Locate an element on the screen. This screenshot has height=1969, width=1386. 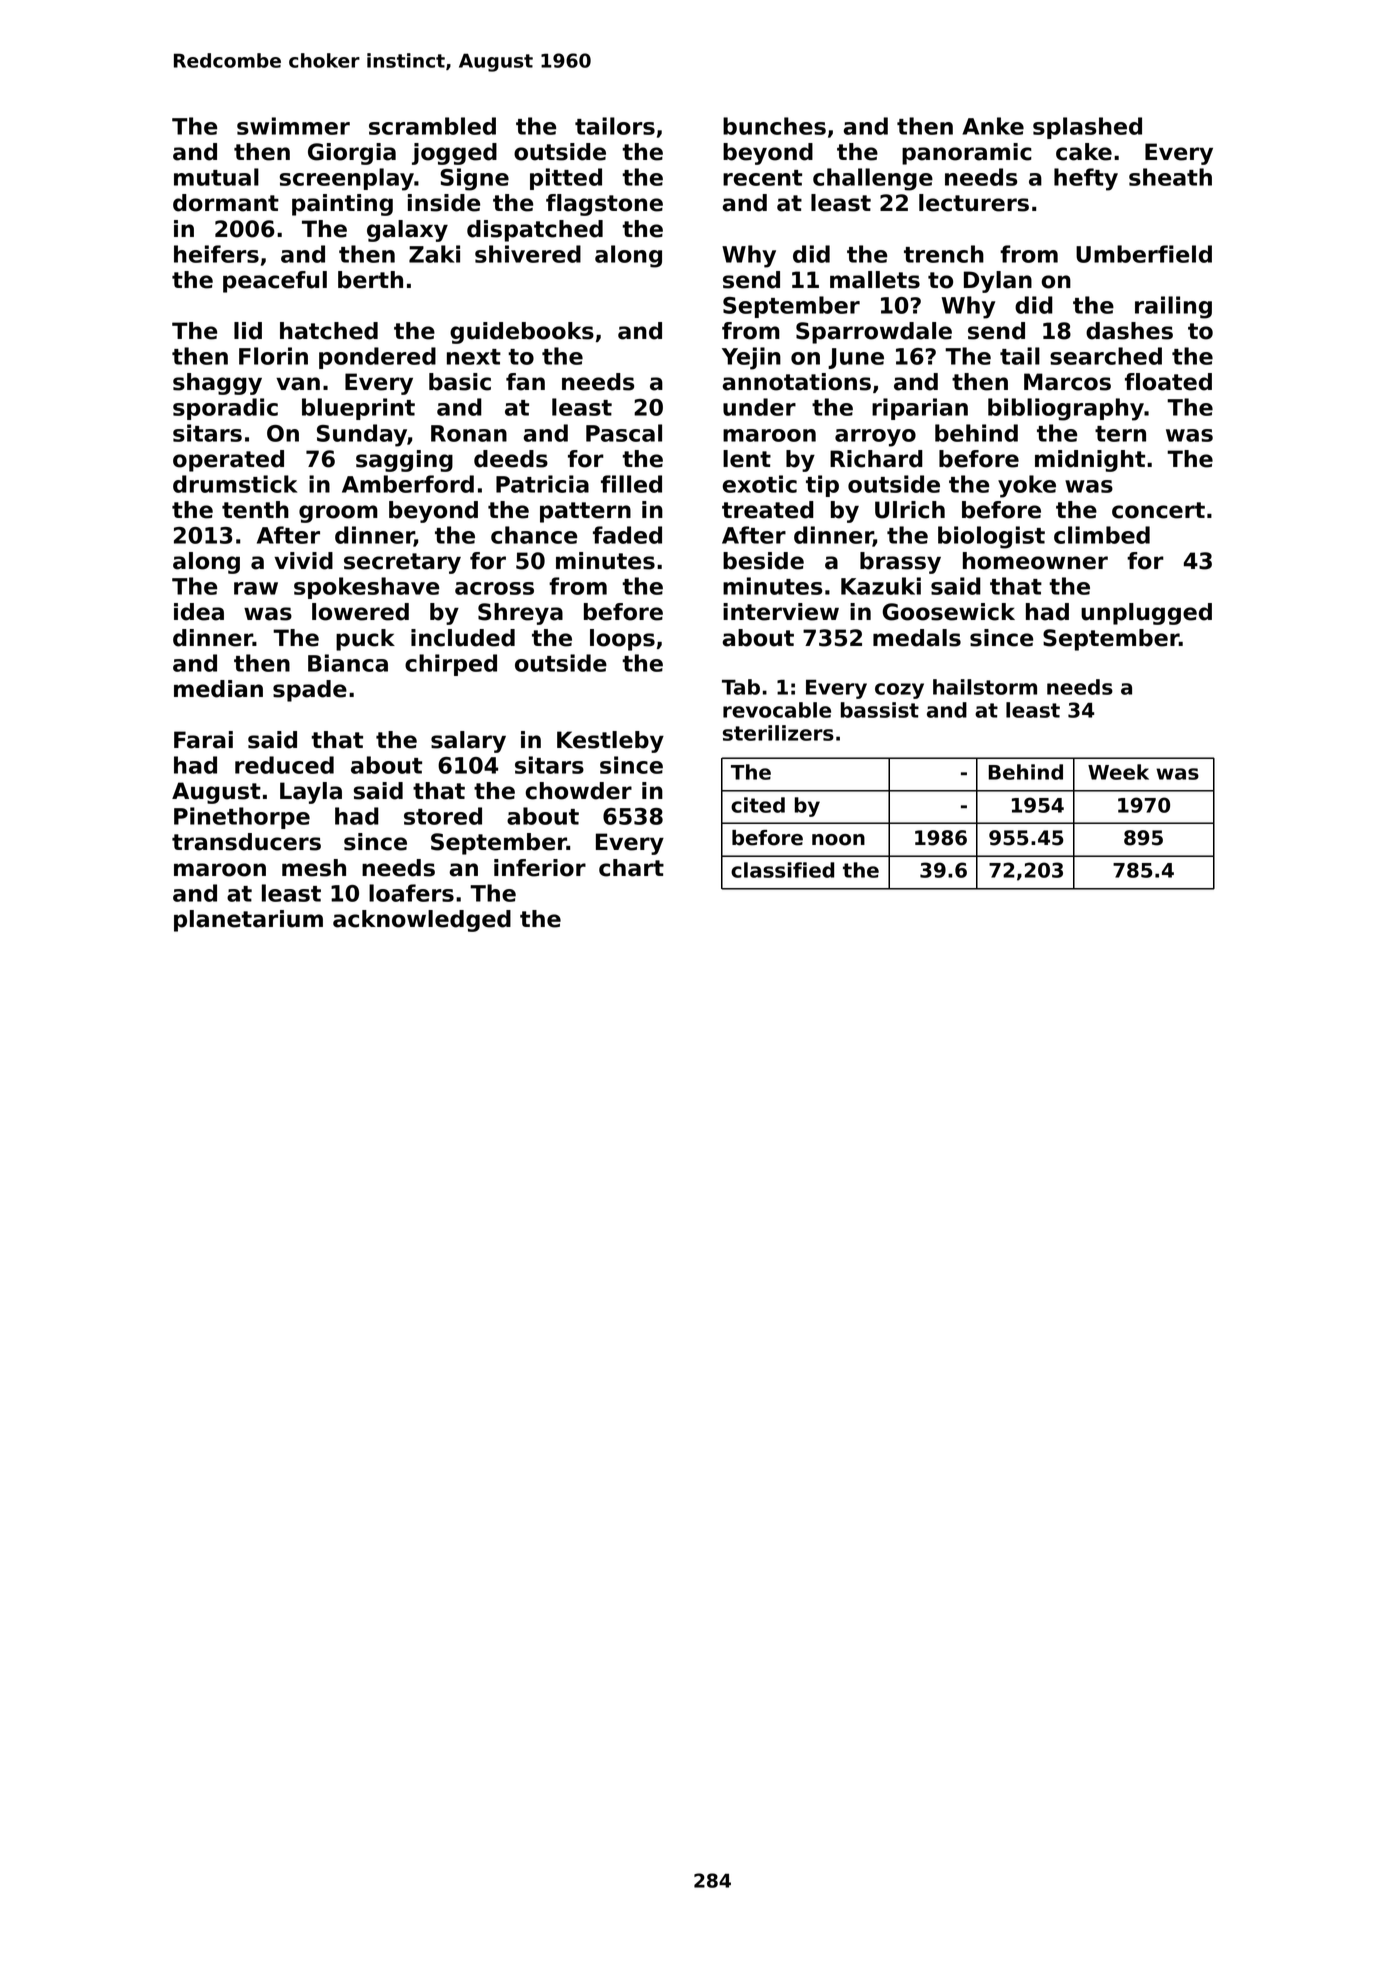
acknowledged is located at coordinates (422, 921).
